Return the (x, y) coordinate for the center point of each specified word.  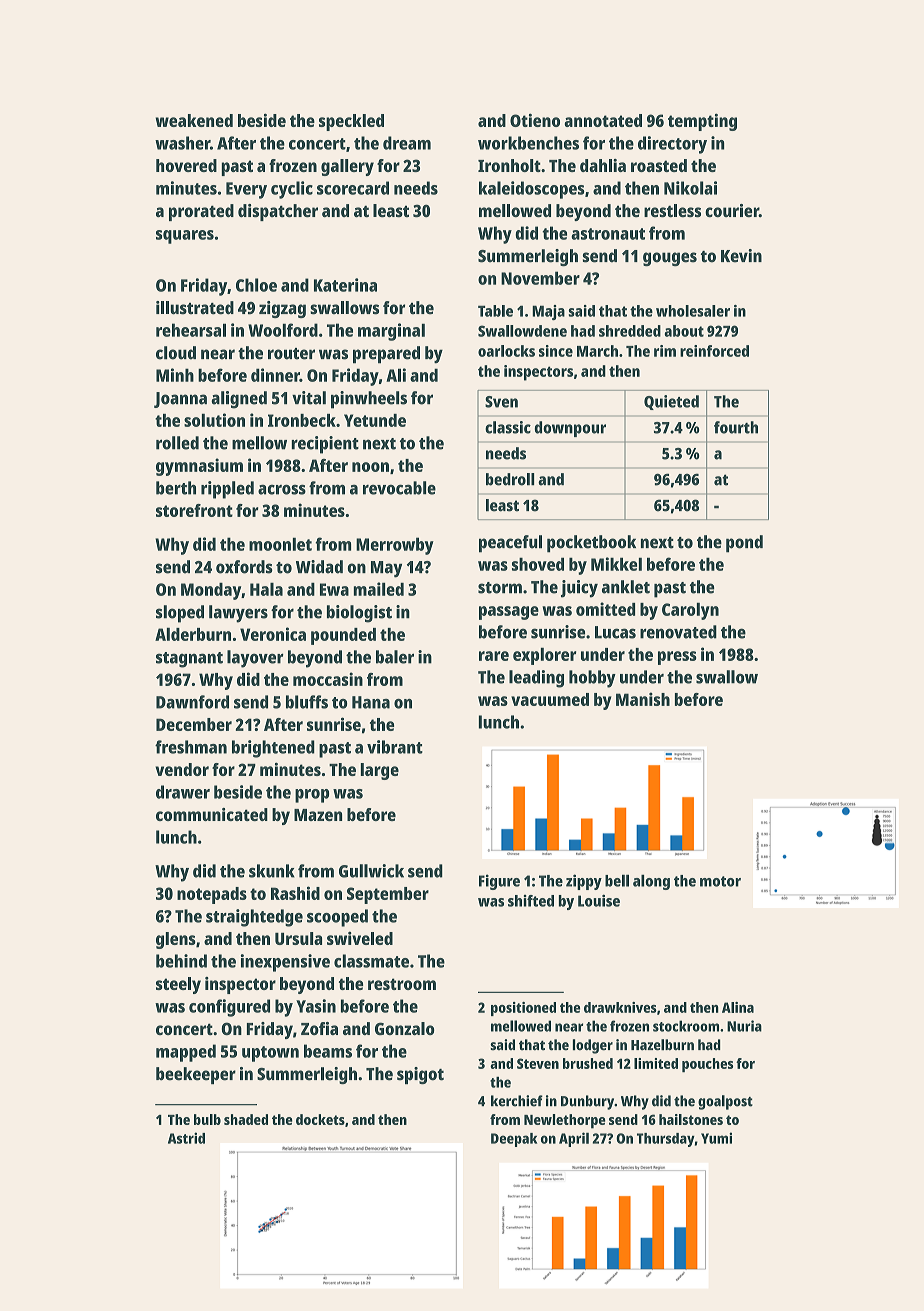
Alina (738, 1007)
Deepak (514, 1140)
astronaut (608, 234)
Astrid (186, 1138)
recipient (325, 445)
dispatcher (278, 212)
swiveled (360, 938)
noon (370, 467)
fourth (736, 427)
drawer (183, 792)
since (556, 351)
